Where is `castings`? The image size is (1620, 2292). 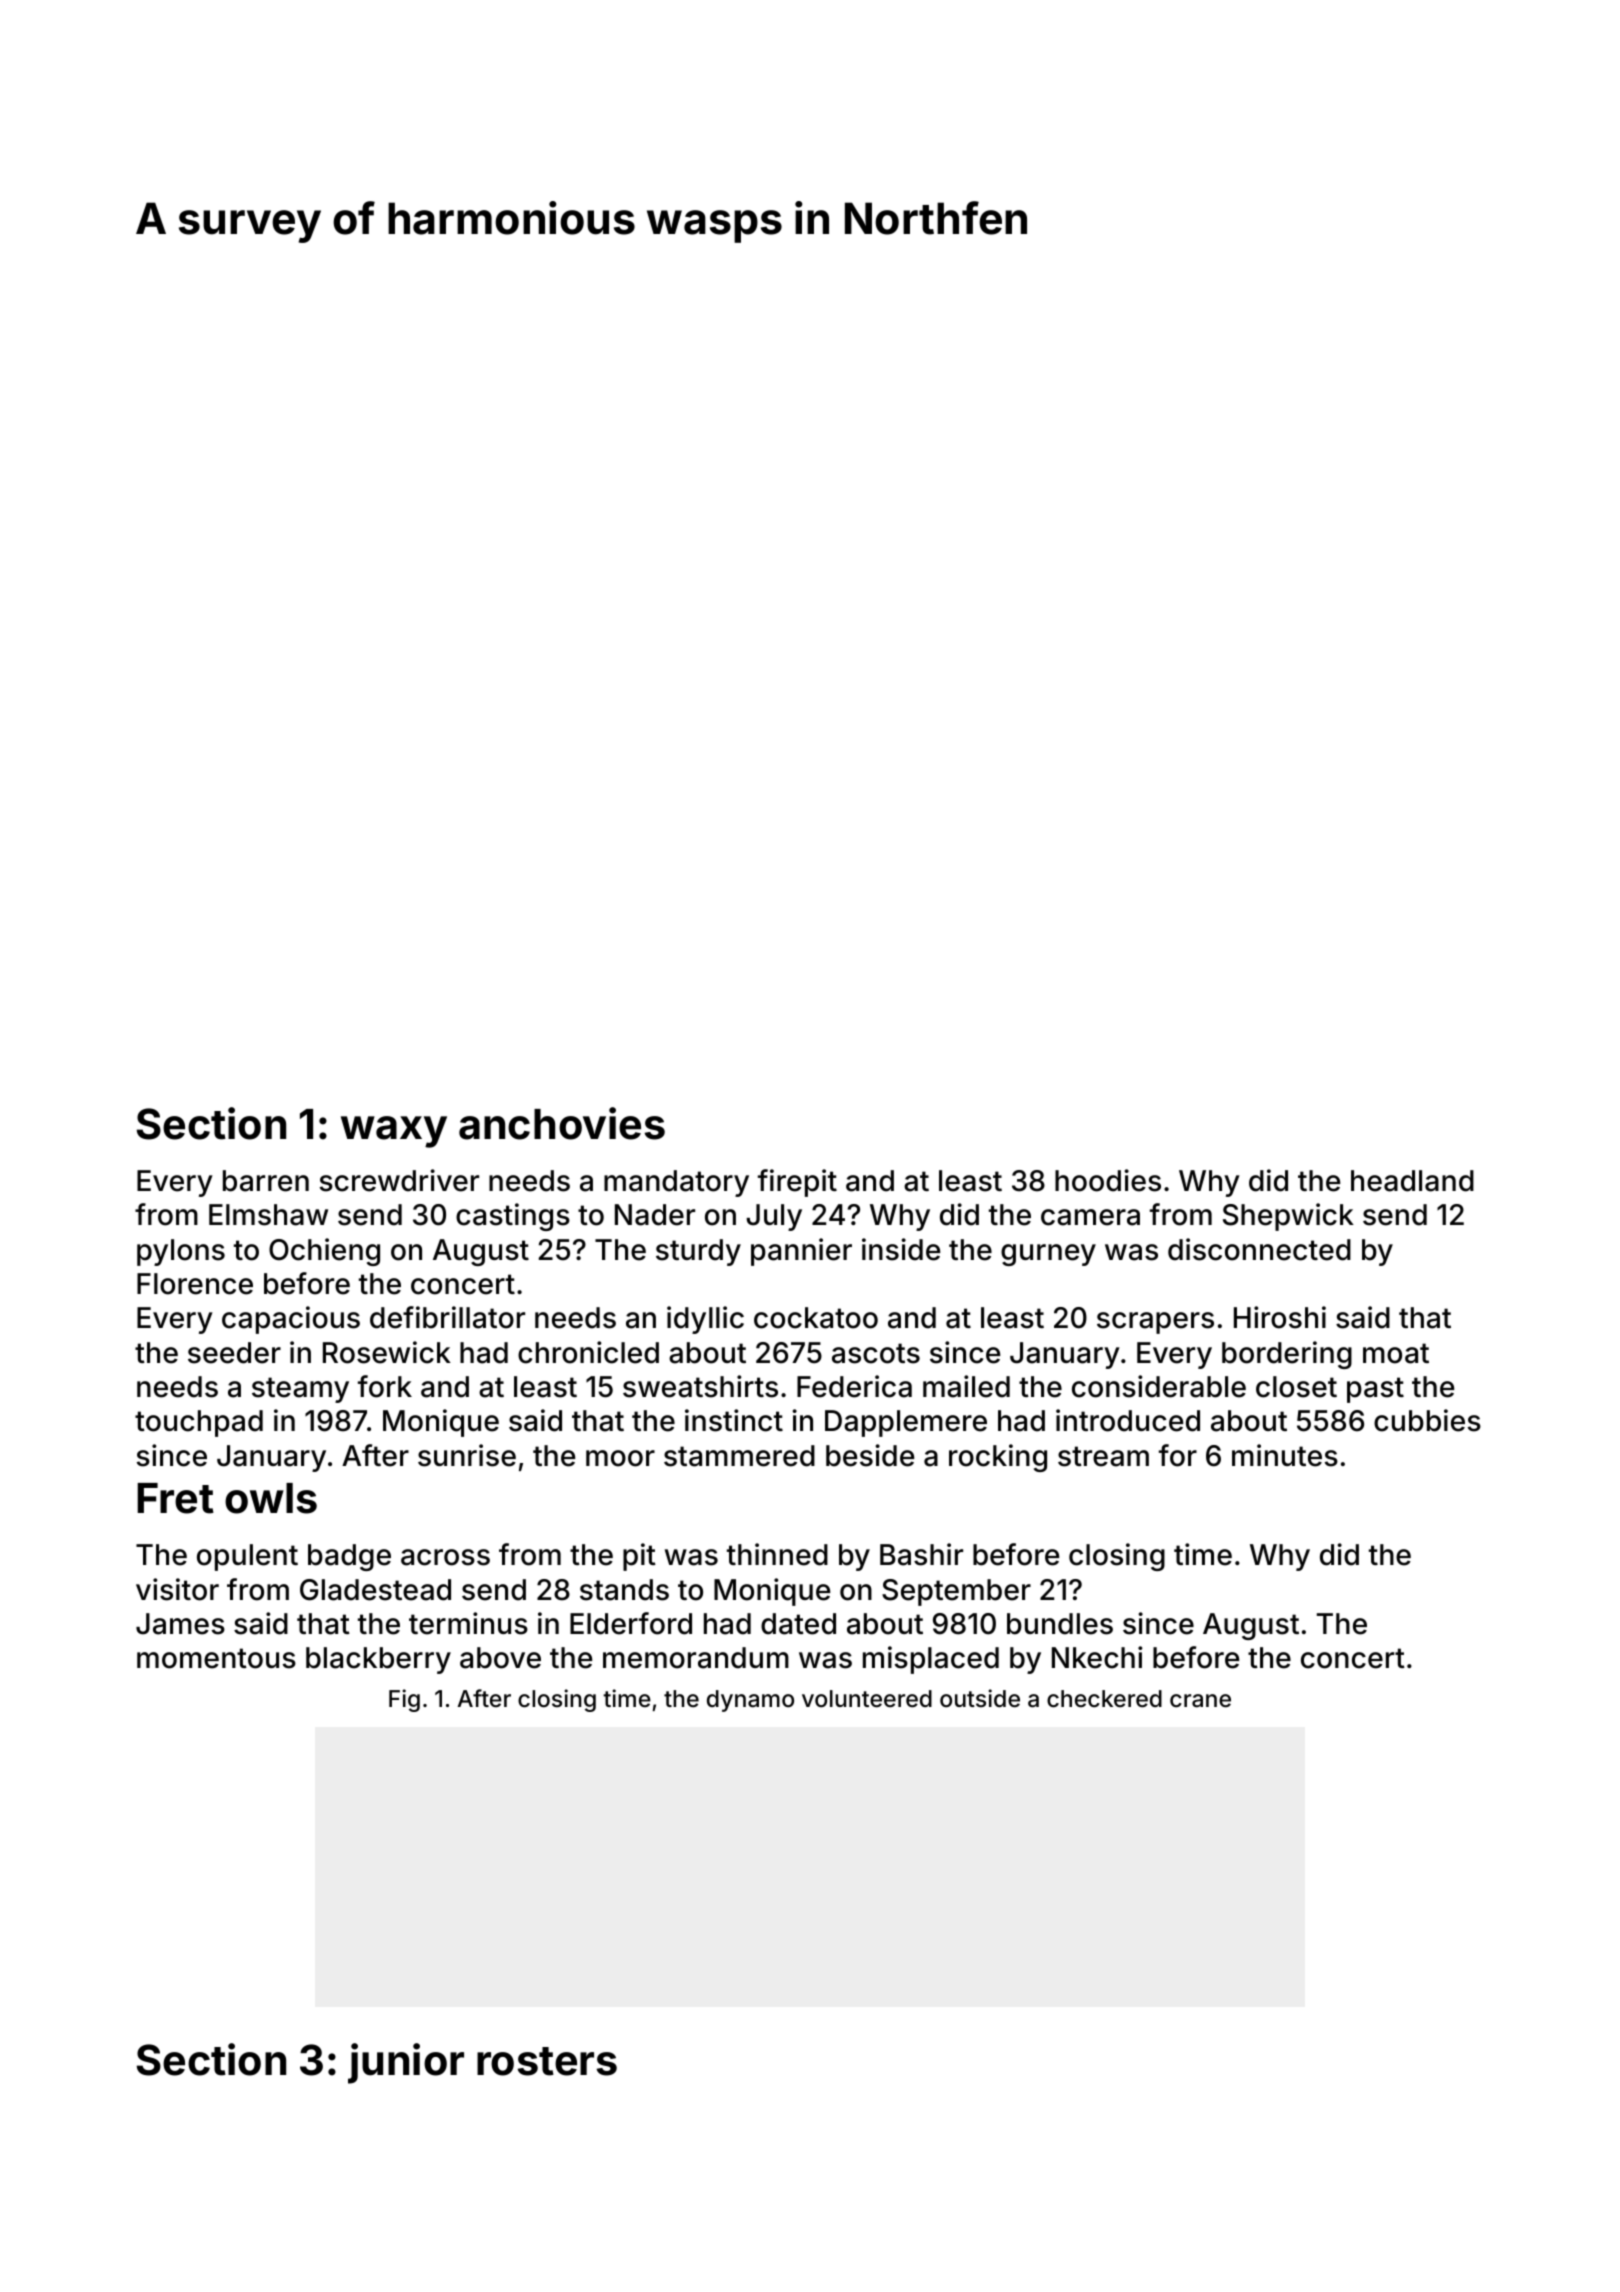
castings is located at coordinates (513, 1217).
